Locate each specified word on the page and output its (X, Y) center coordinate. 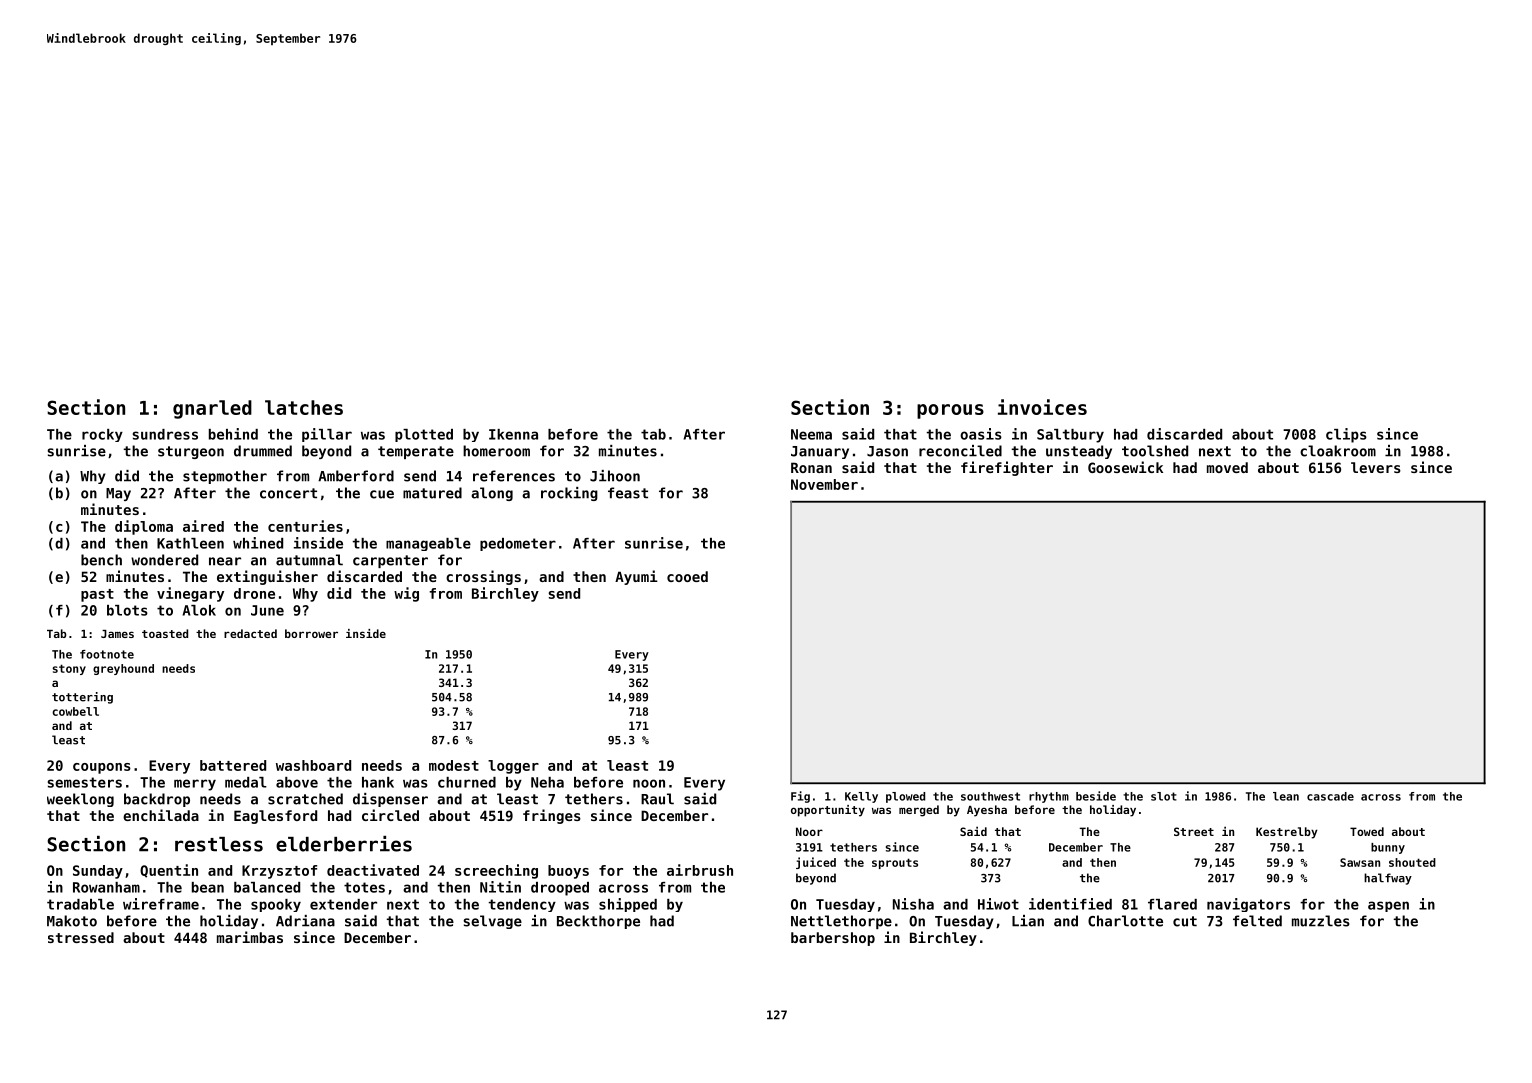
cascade (1330, 796)
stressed (81, 937)
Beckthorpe (598, 922)
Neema (811, 434)
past (97, 595)
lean (1286, 796)
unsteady (1079, 452)
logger (513, 767)
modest (454, 765)
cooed (687, 576)
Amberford (356, 476)
